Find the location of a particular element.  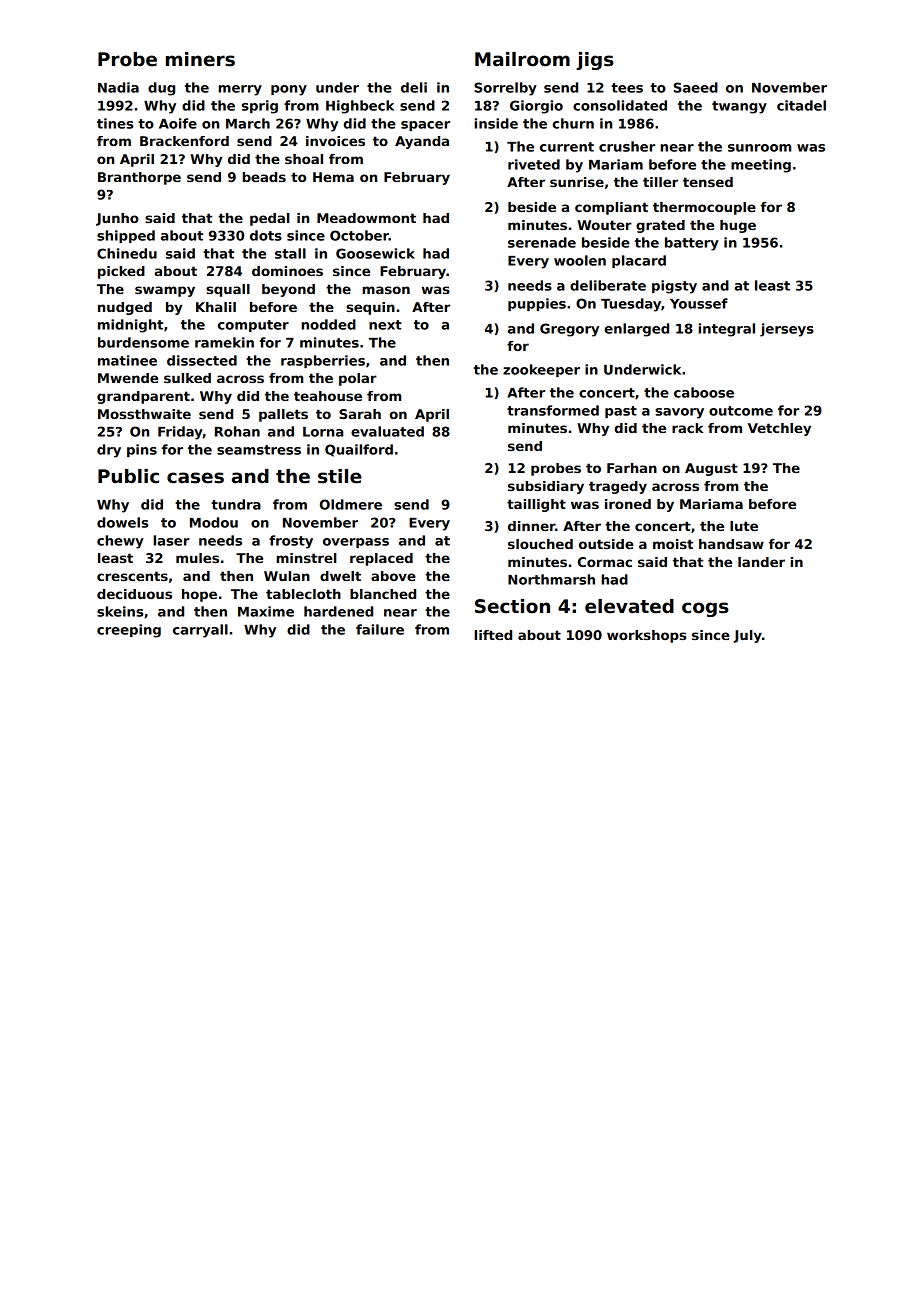

miners is located at coordinates (200, 59).
